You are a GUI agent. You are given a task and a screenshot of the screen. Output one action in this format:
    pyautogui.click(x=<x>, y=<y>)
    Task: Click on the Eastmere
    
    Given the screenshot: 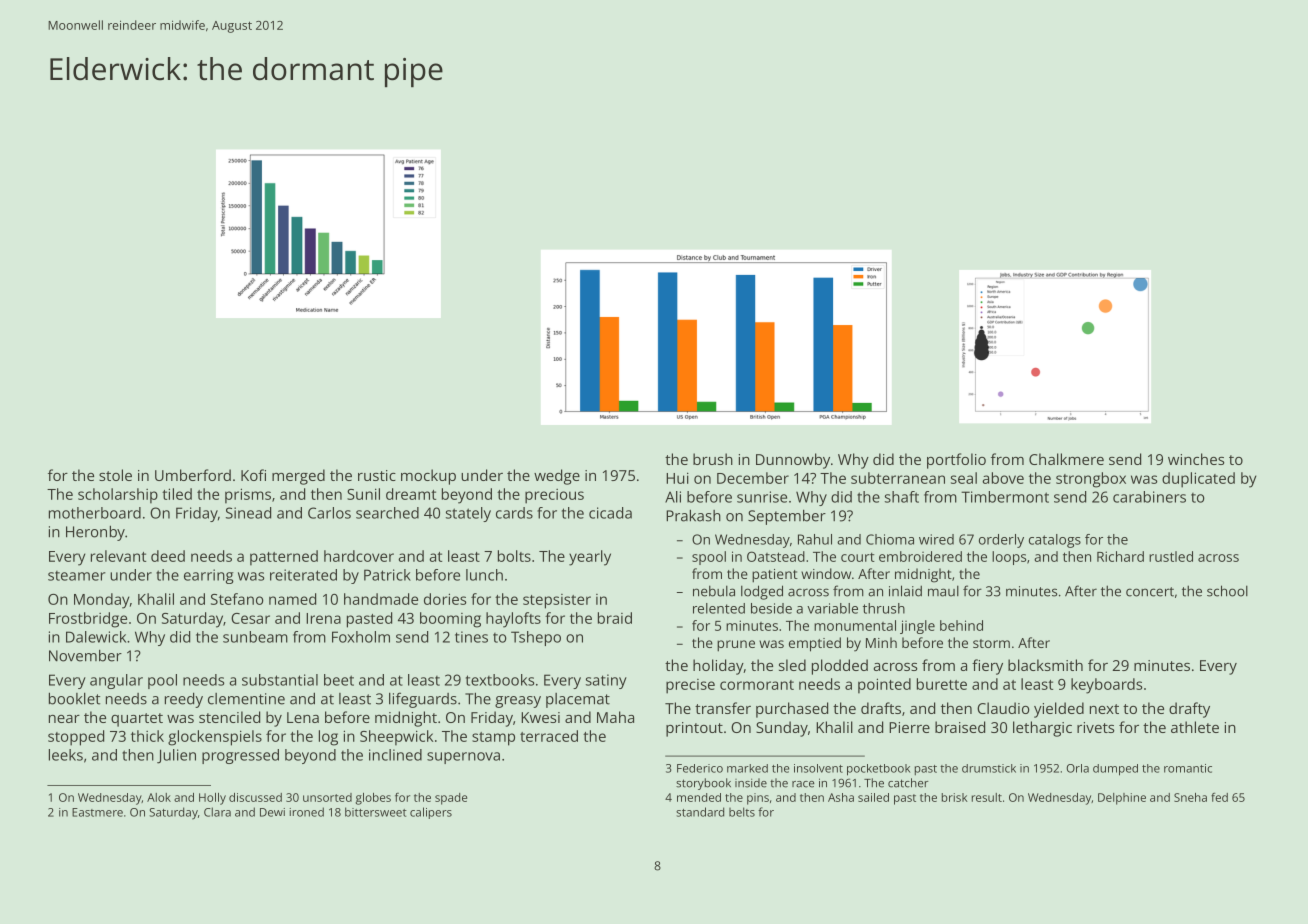 What is the action you would take?
    pyautogui.click(x=97, y=812)
